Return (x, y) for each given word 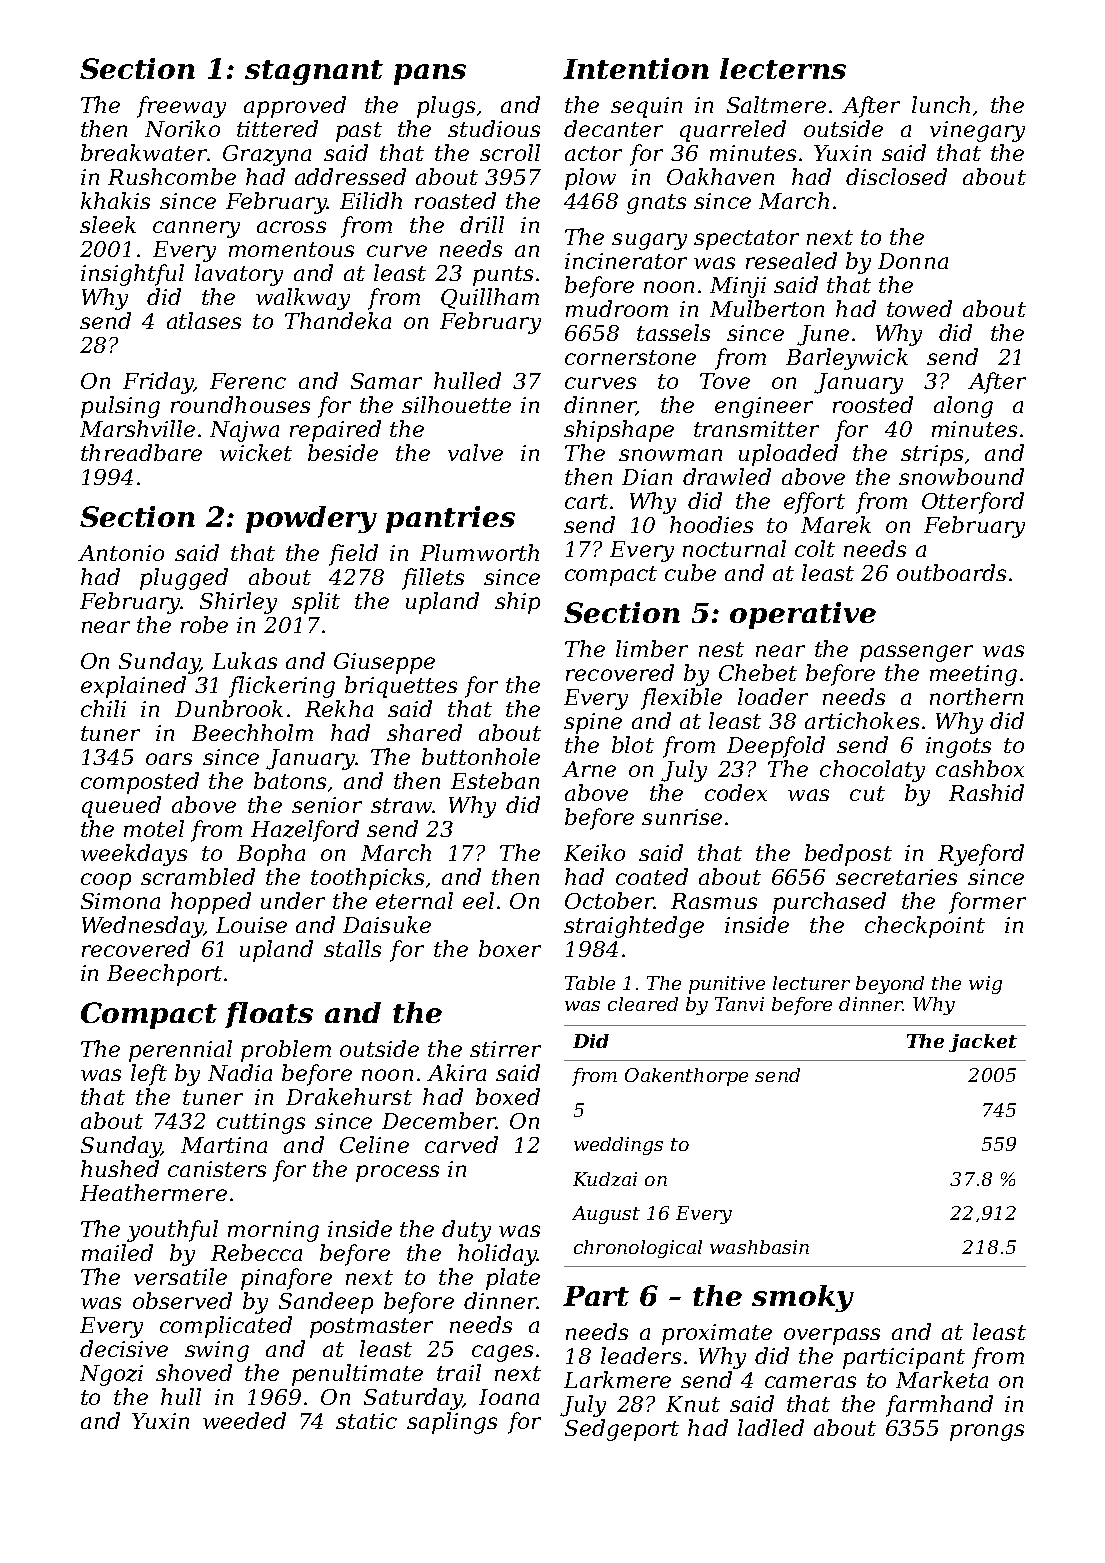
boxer (510, 948)
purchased (829, 903)
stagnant (314, 72)
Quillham (490, 298)
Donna (913, 261)
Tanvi (739, 1004)
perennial (180, 1051)
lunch (941, 104)
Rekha (339, 708)
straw (402, 805)
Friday (158, 383)
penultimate (357, 1375)
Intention (636, 68)
